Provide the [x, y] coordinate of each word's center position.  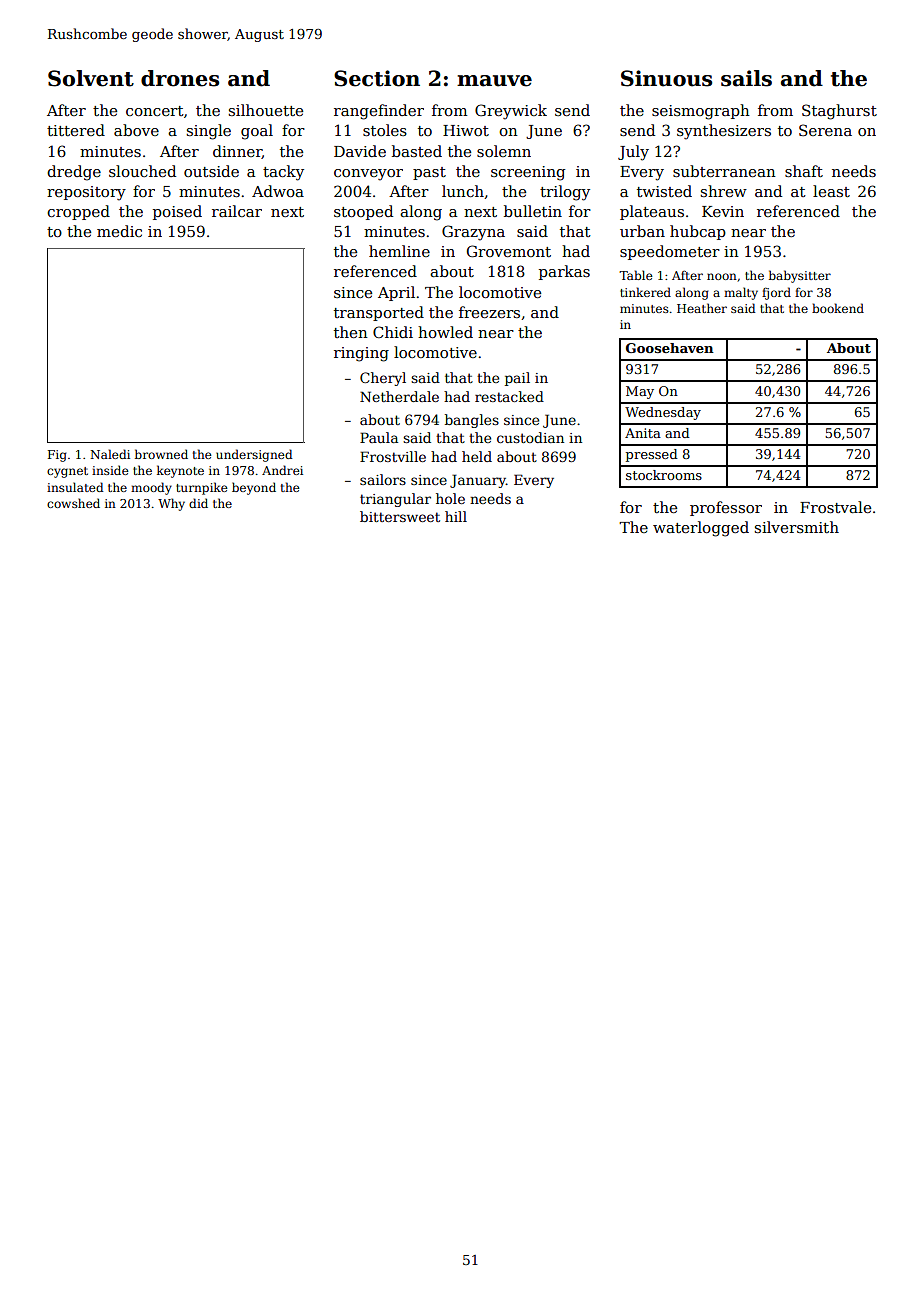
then [351, 332]
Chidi [393, 332]
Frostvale [835, 507]
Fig [57, 456]
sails [746, 78]
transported [379, 313]
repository [86, 193]
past [429, 173]
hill [456, 516]
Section [377, 78]
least [831, 191]
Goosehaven [670, 348]
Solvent [91, 78]
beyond [254, 488]
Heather [702, 308]
